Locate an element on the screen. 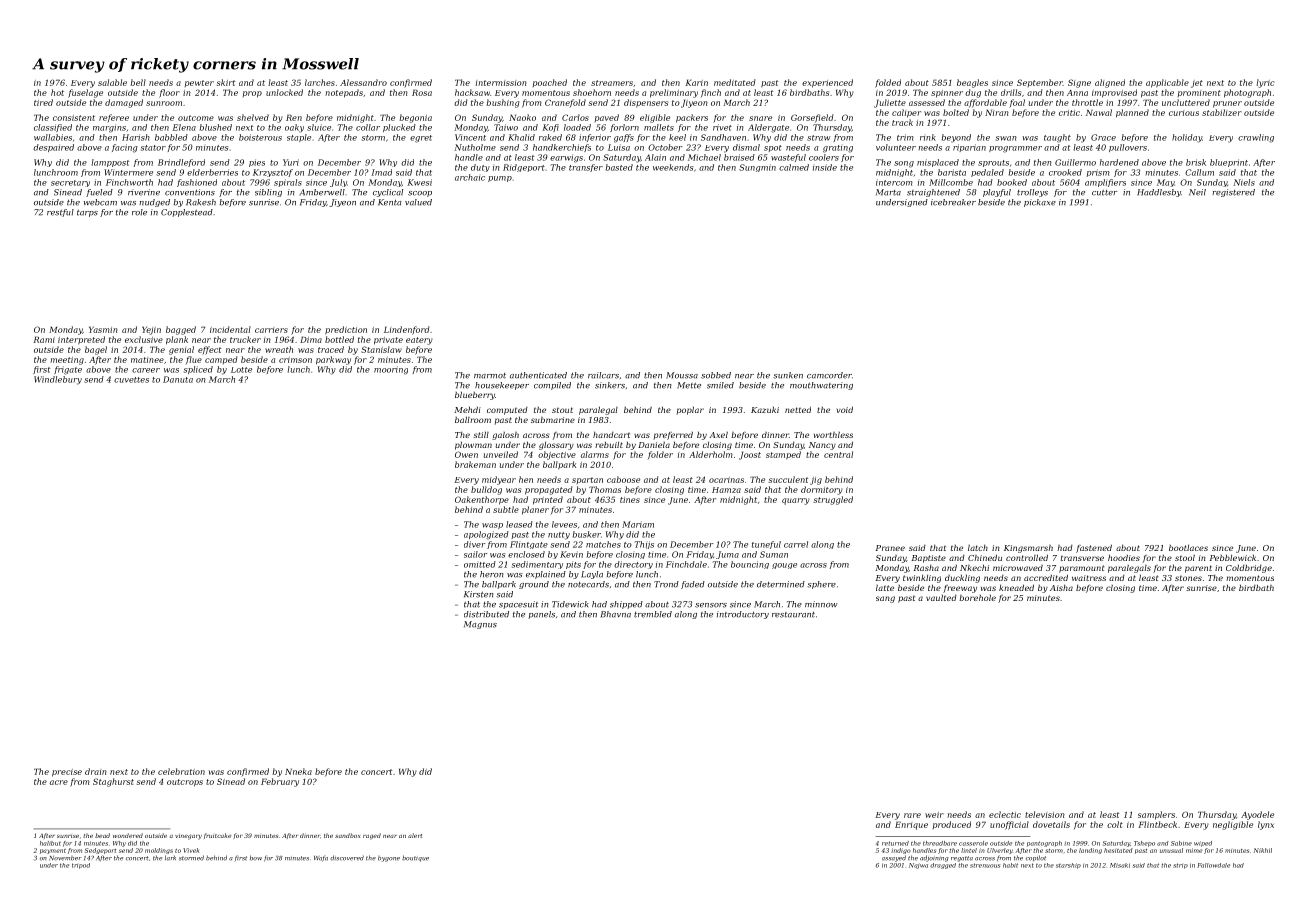  precise is located at coordinates (67, 773).
